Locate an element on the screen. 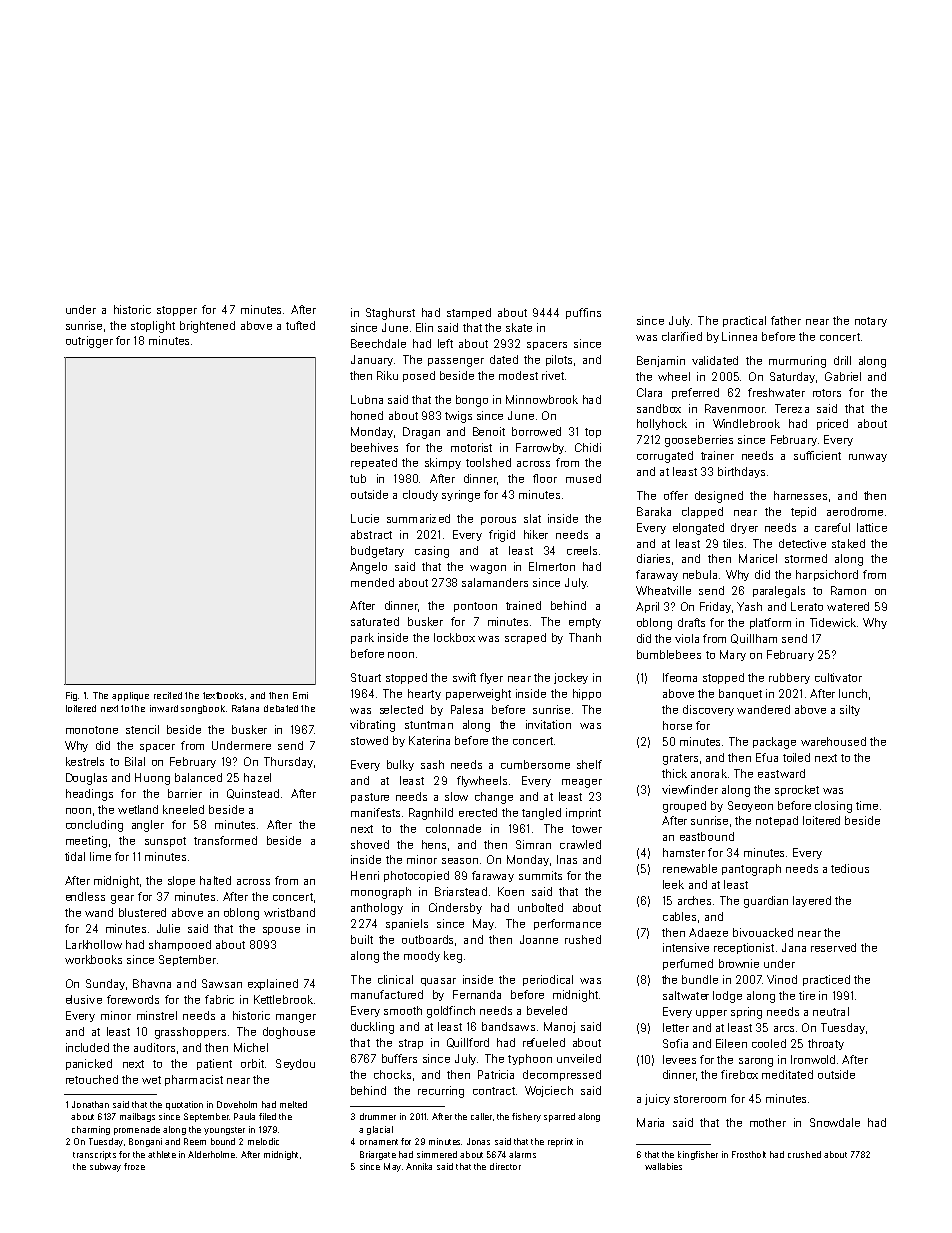 The width and height of the screenshot is (952, 1233). tedious is located at coordinates (850, 868).
